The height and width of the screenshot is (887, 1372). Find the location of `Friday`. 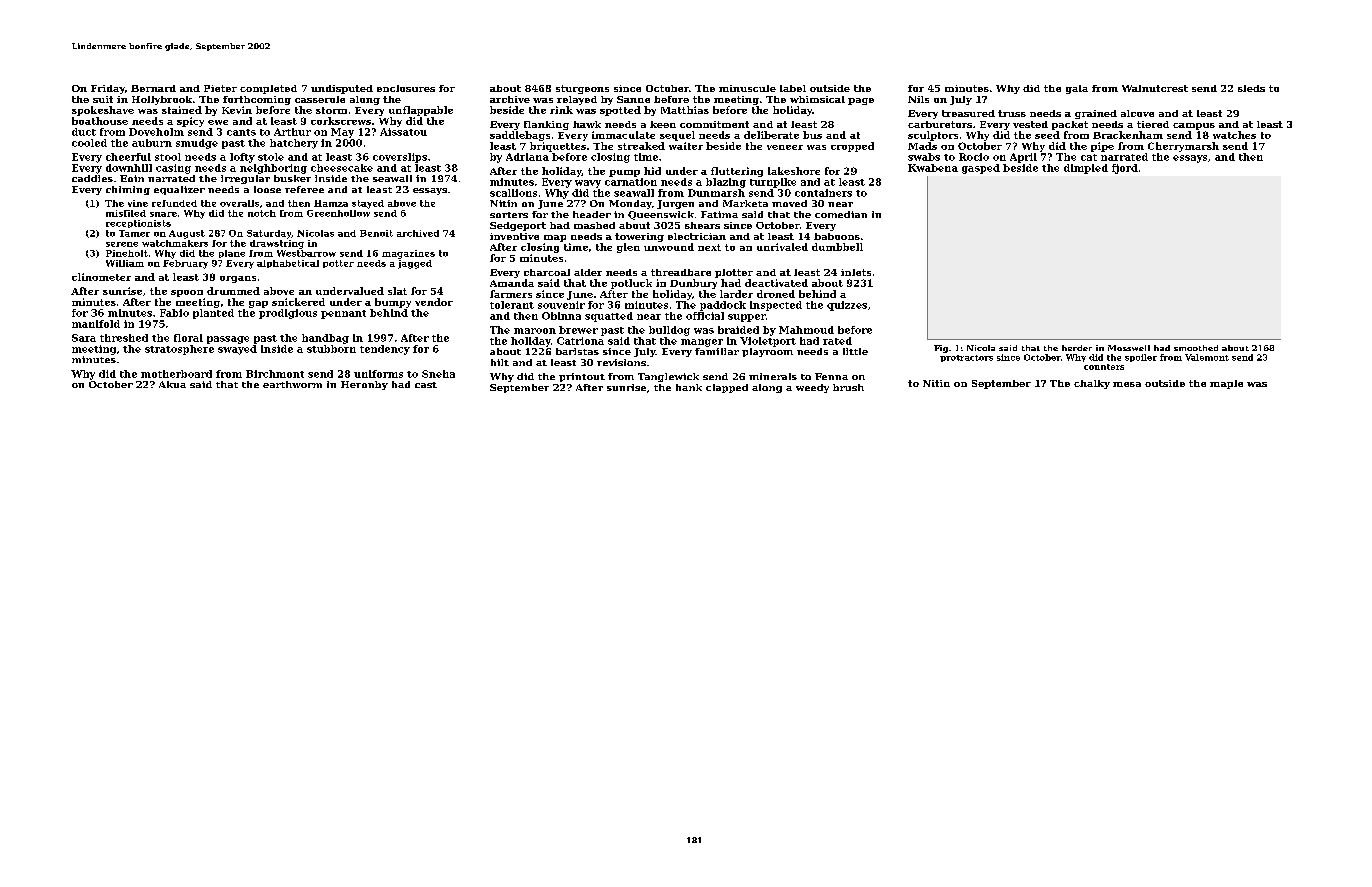

Friday is located at coordinates (108, 89).
